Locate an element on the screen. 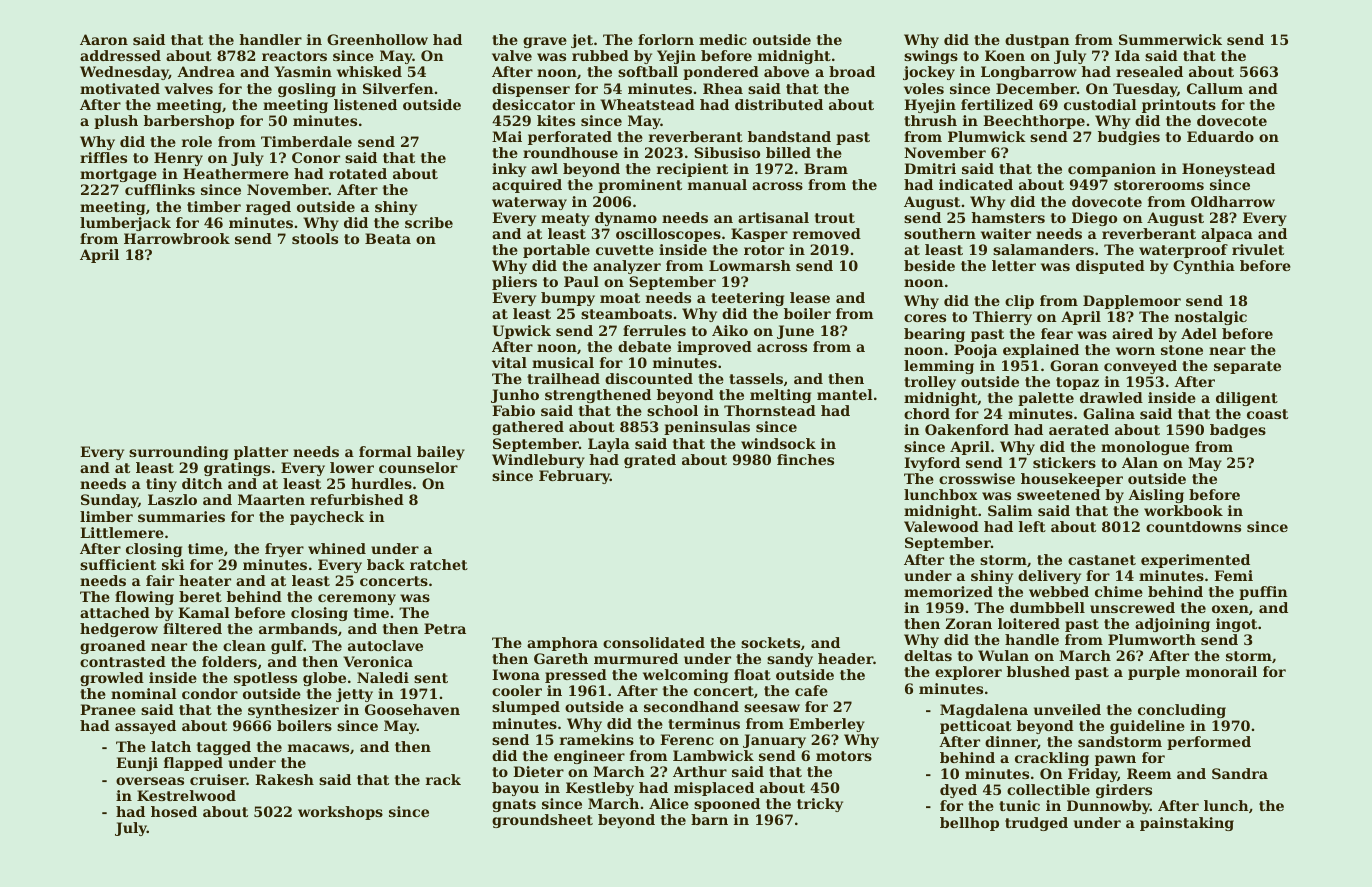  sockets is located at coordinates (770, 642).
